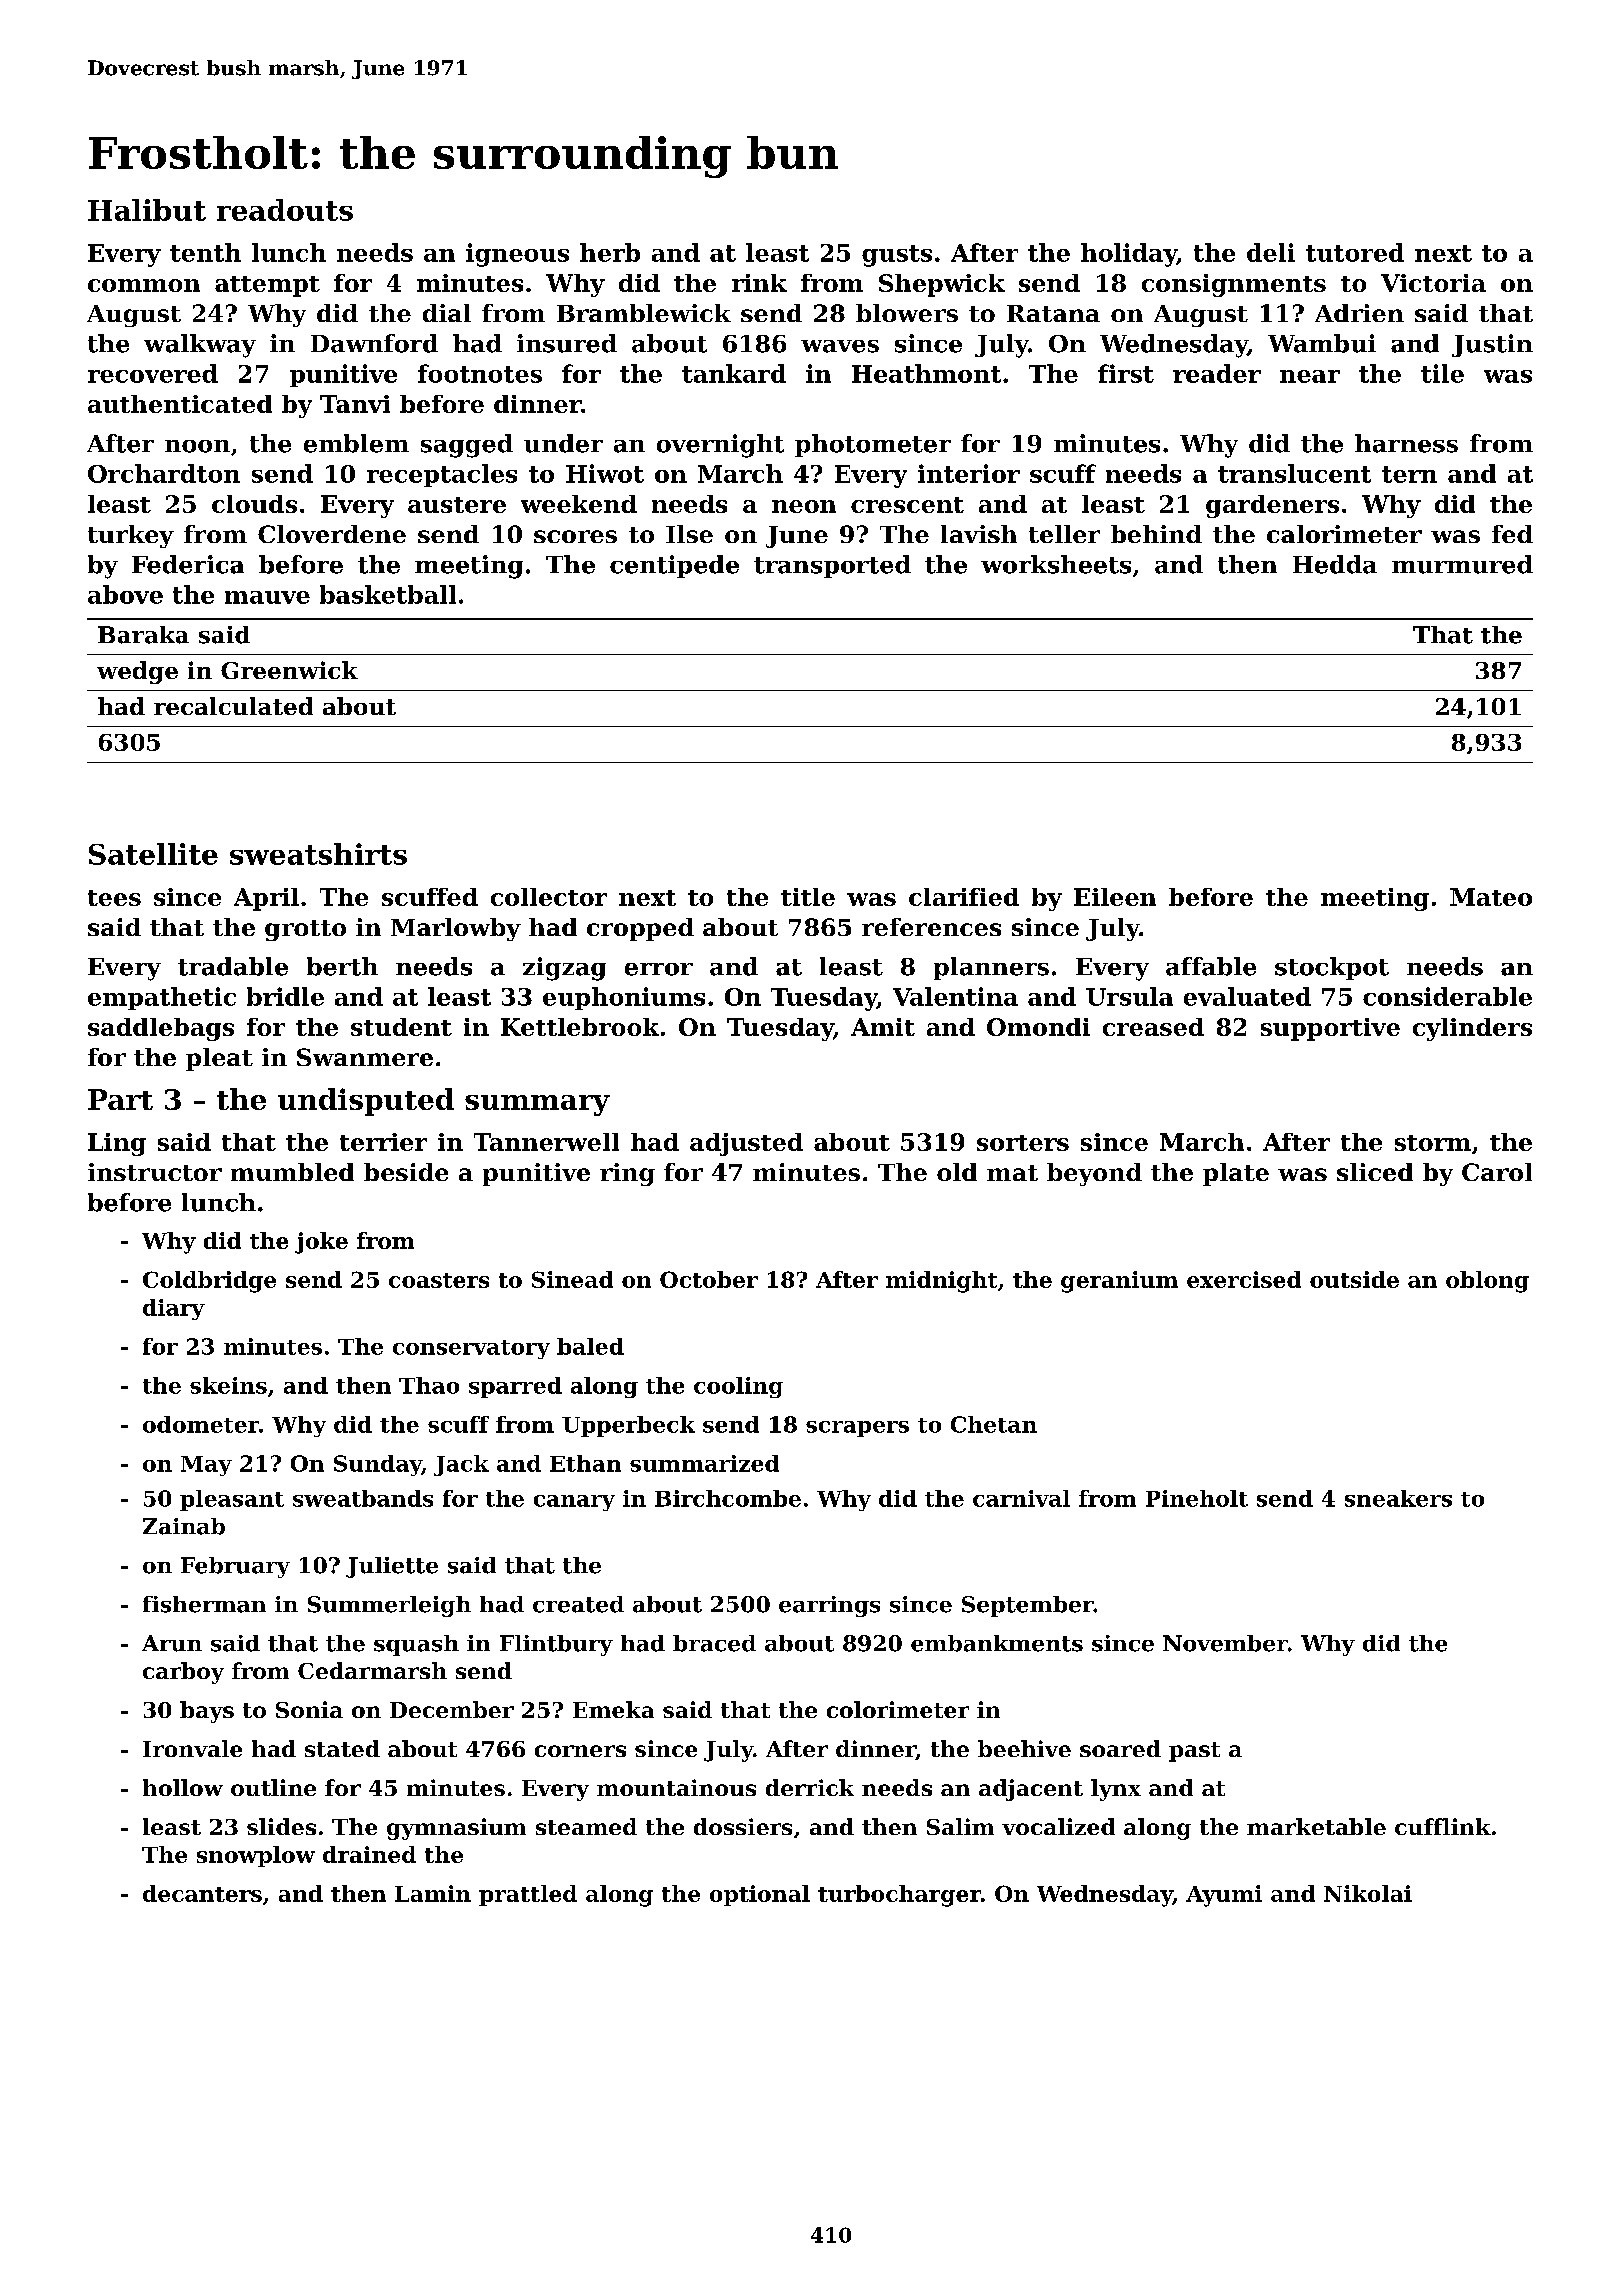  I want to click on Valentina, so click(955, 996).
